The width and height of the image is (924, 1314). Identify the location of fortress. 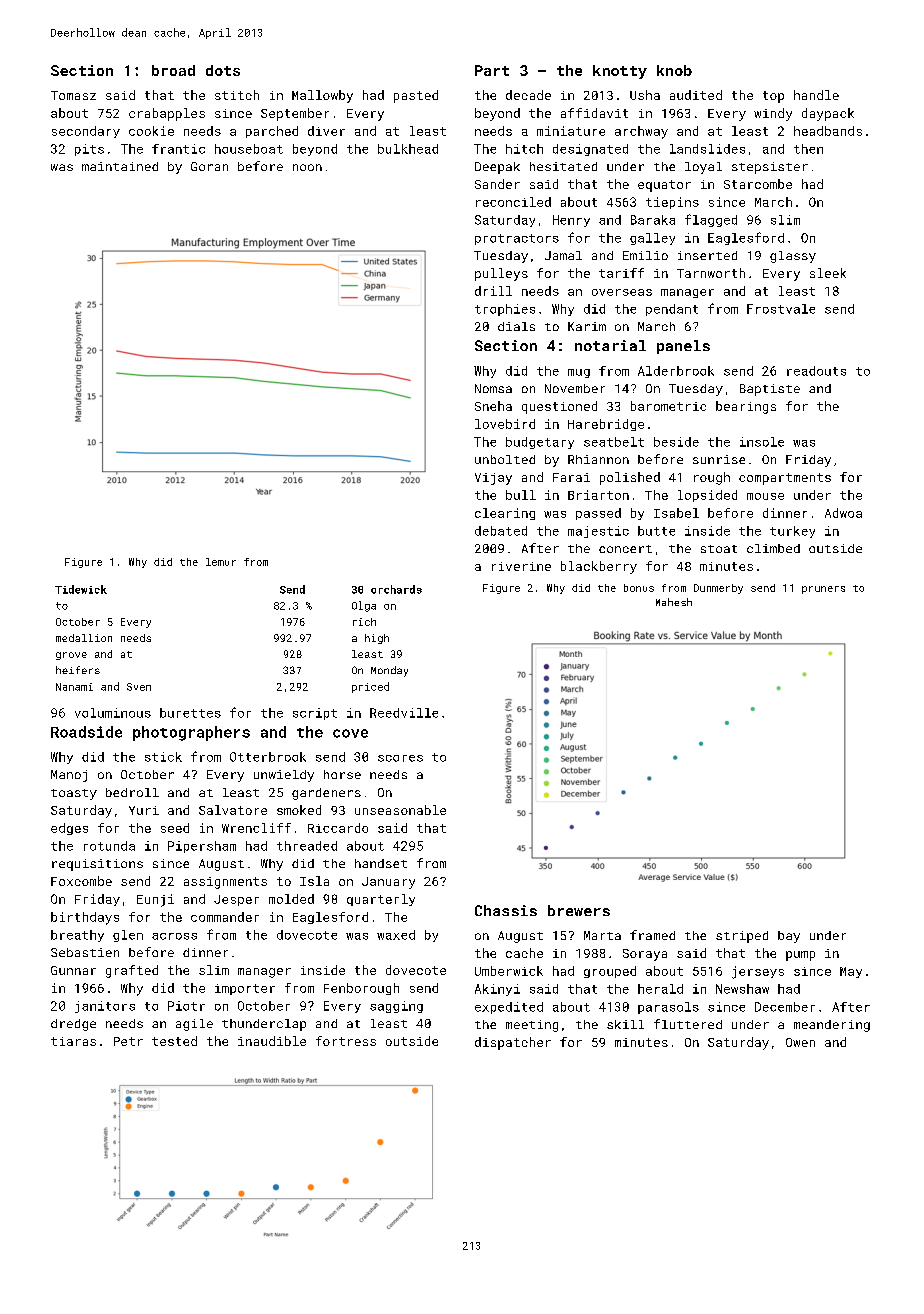
(346, 1041).
